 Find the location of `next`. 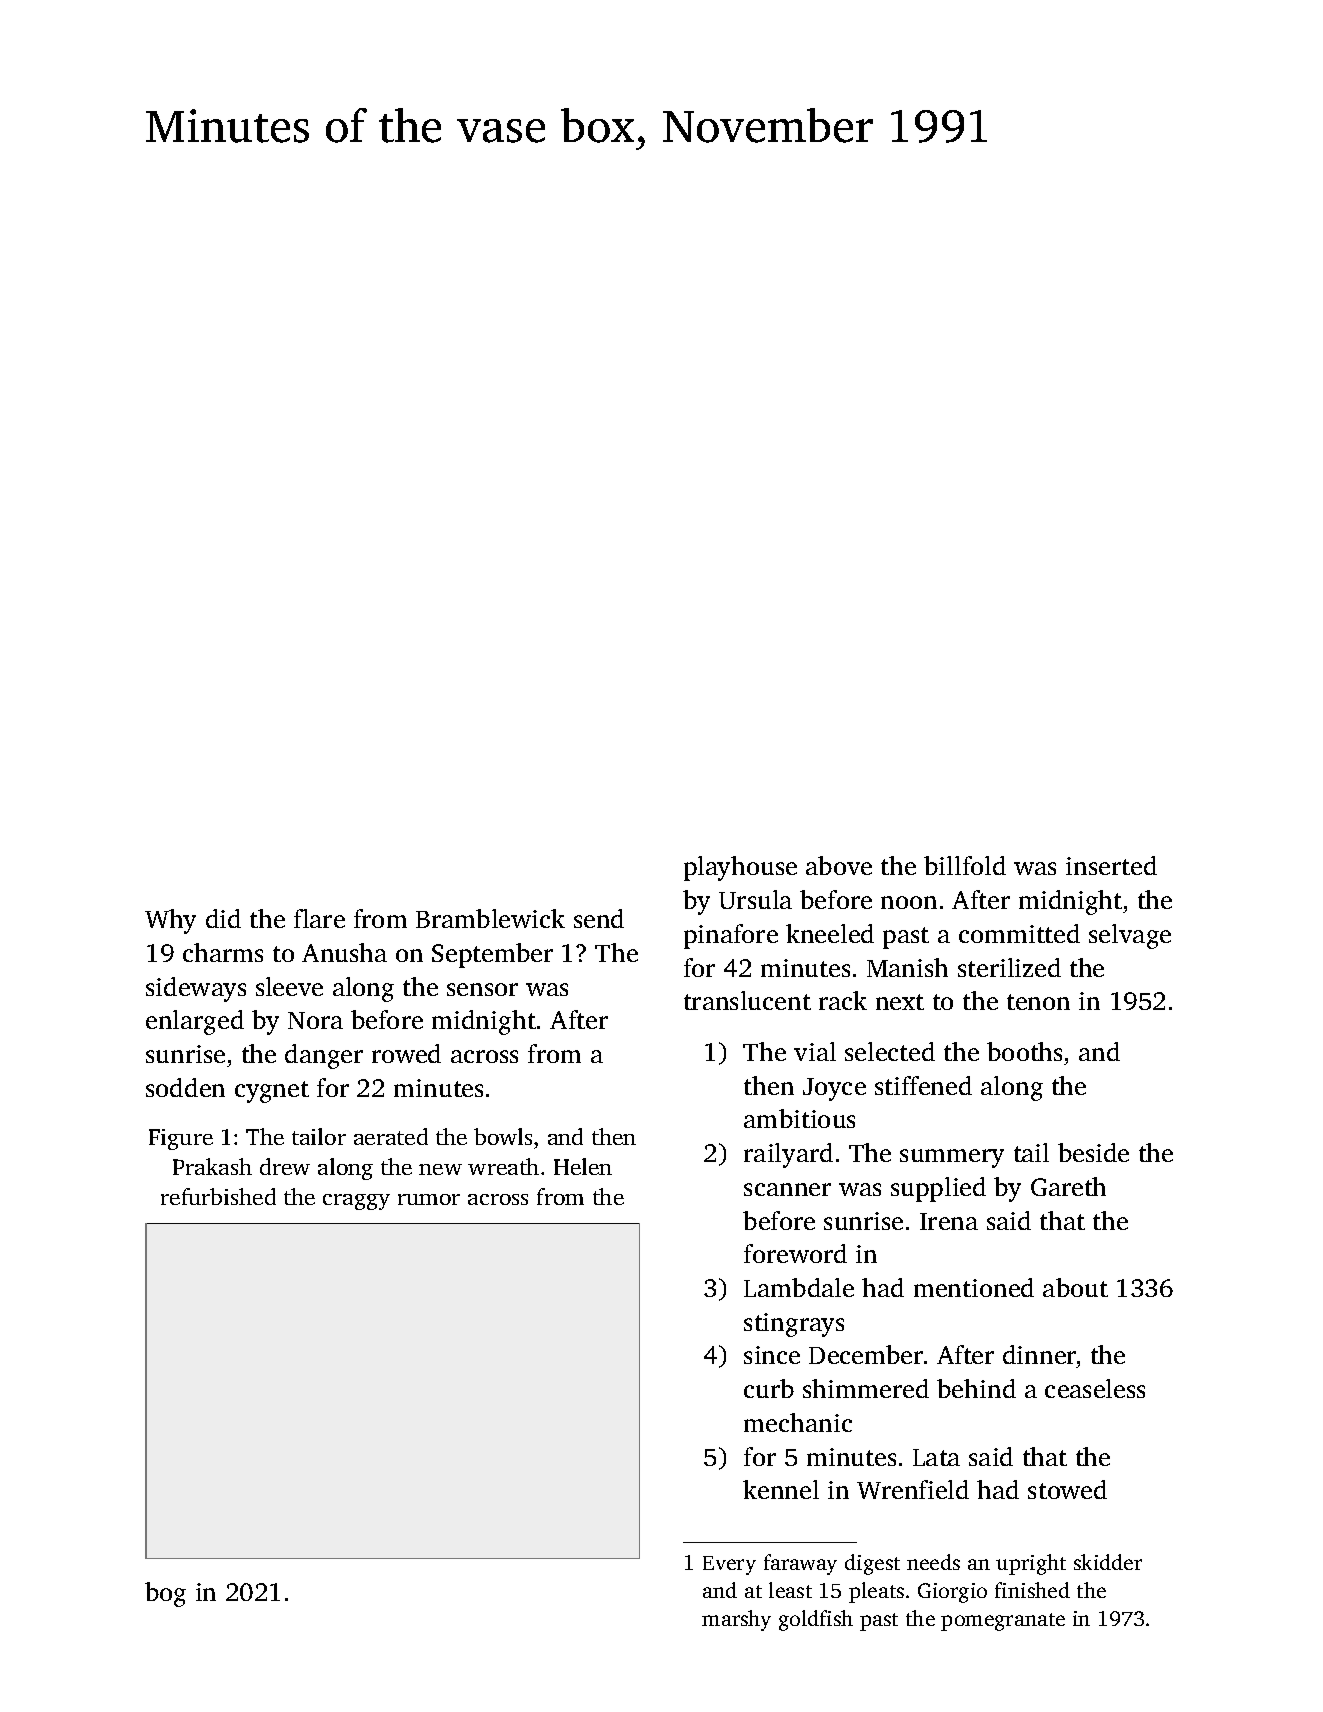

next is located at coordinates (900, 1002).
